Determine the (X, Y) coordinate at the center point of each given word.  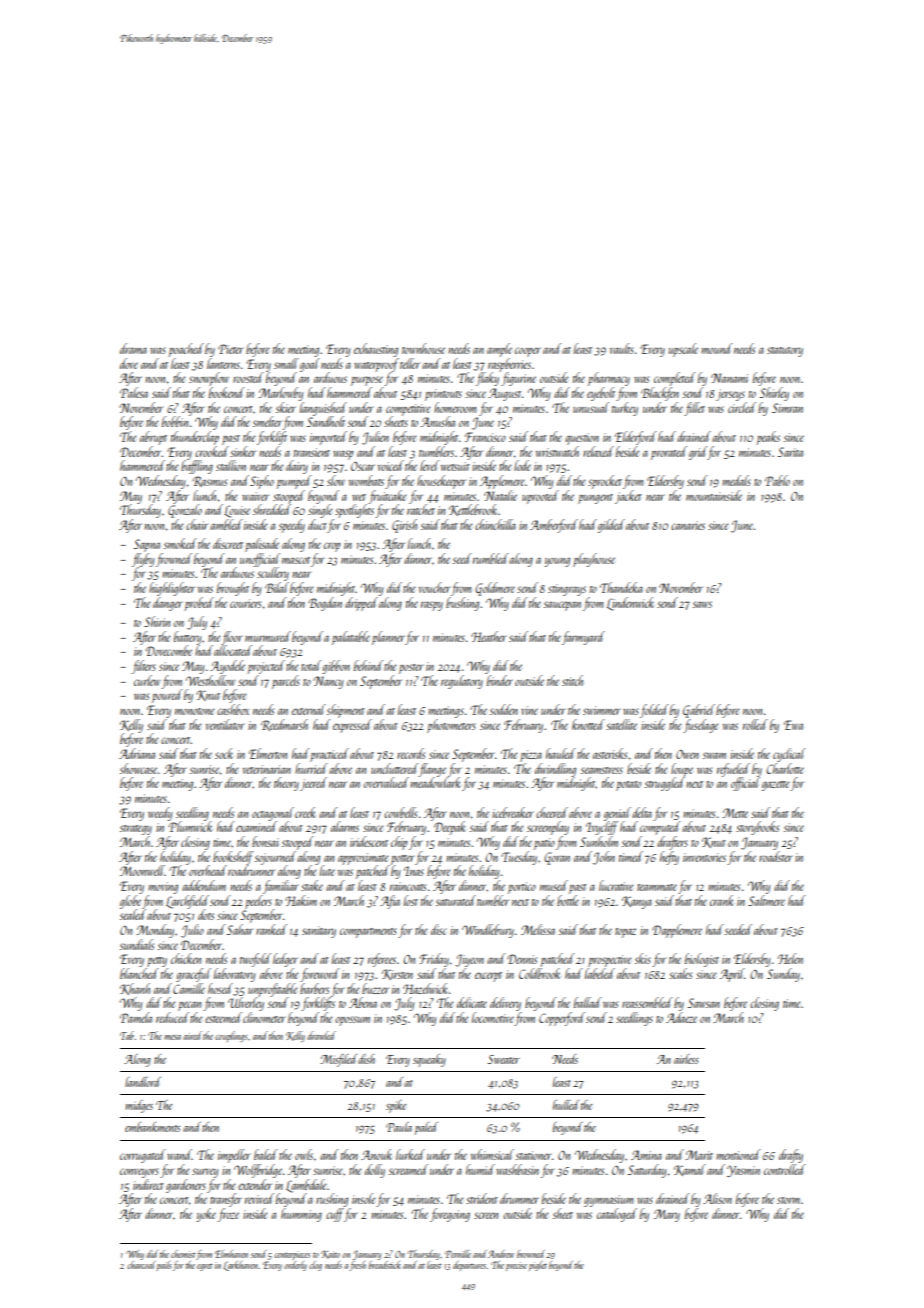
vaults (622, 348)
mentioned (738, 1154)
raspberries (509, 365)
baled (266, 1154)
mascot (296, 560)
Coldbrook (539, 973)
